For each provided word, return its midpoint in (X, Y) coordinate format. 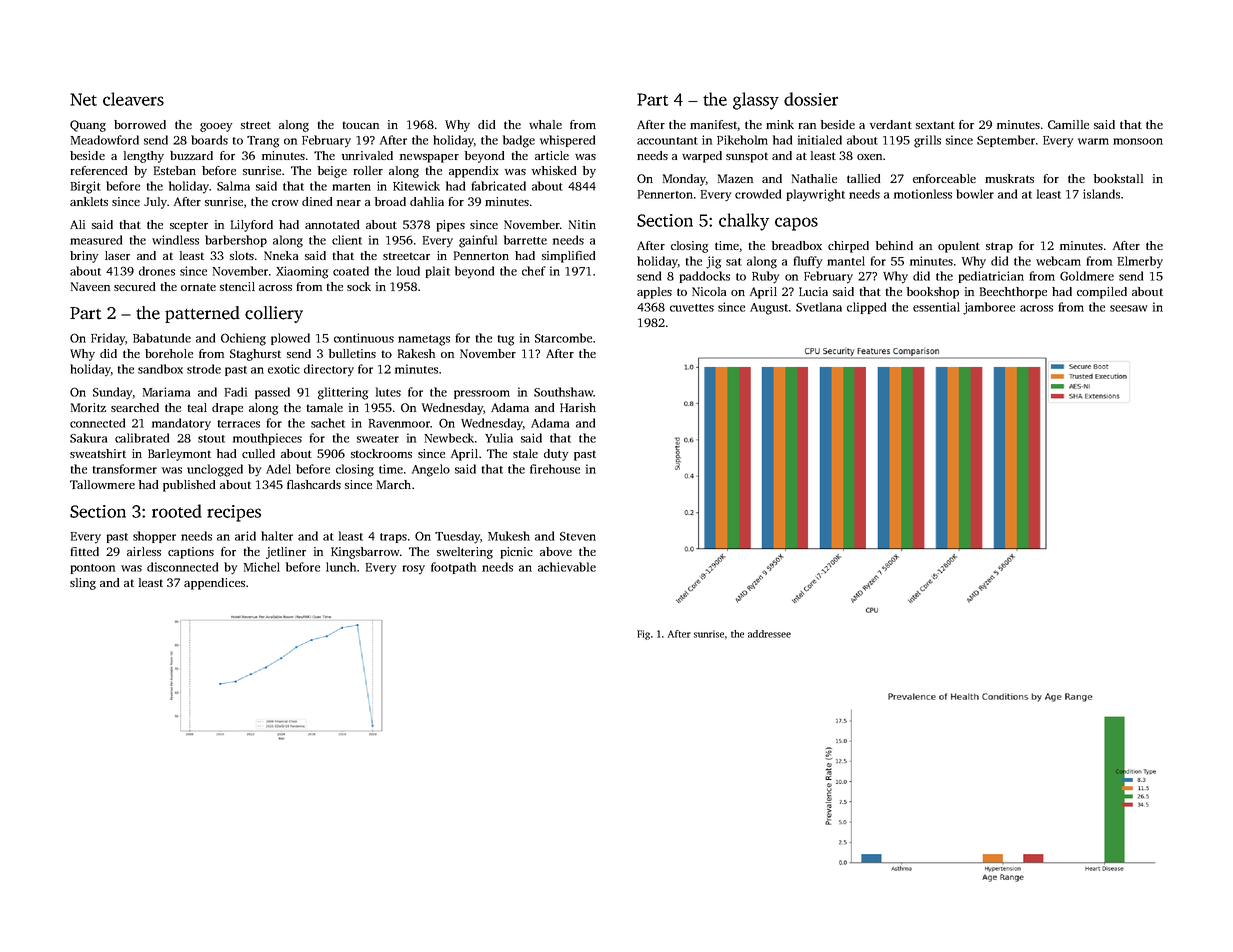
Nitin (582, 224)
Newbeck (449, 438)
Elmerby (1140, 262)
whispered (567, 141)
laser (117, 255)
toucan (361, 125)
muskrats (1009, 178)
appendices (214, 584)
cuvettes (692, 308)
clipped (866, 308)
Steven (578, 536)
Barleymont (179, 455)
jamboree (989, 308)
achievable (567, 567)
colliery (274, 314)
